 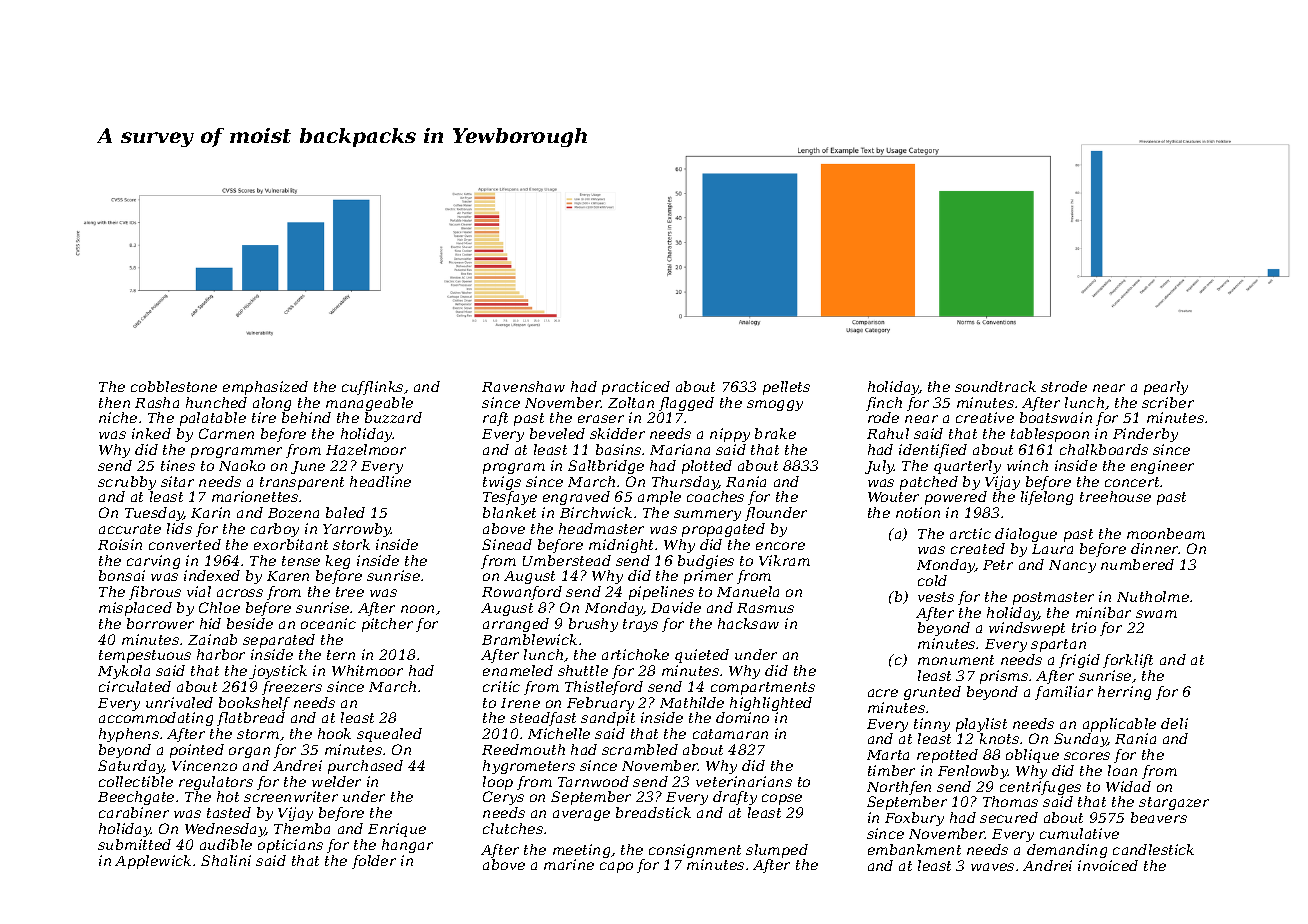 I want to click on scriber, so click(x=1168, y=402).
